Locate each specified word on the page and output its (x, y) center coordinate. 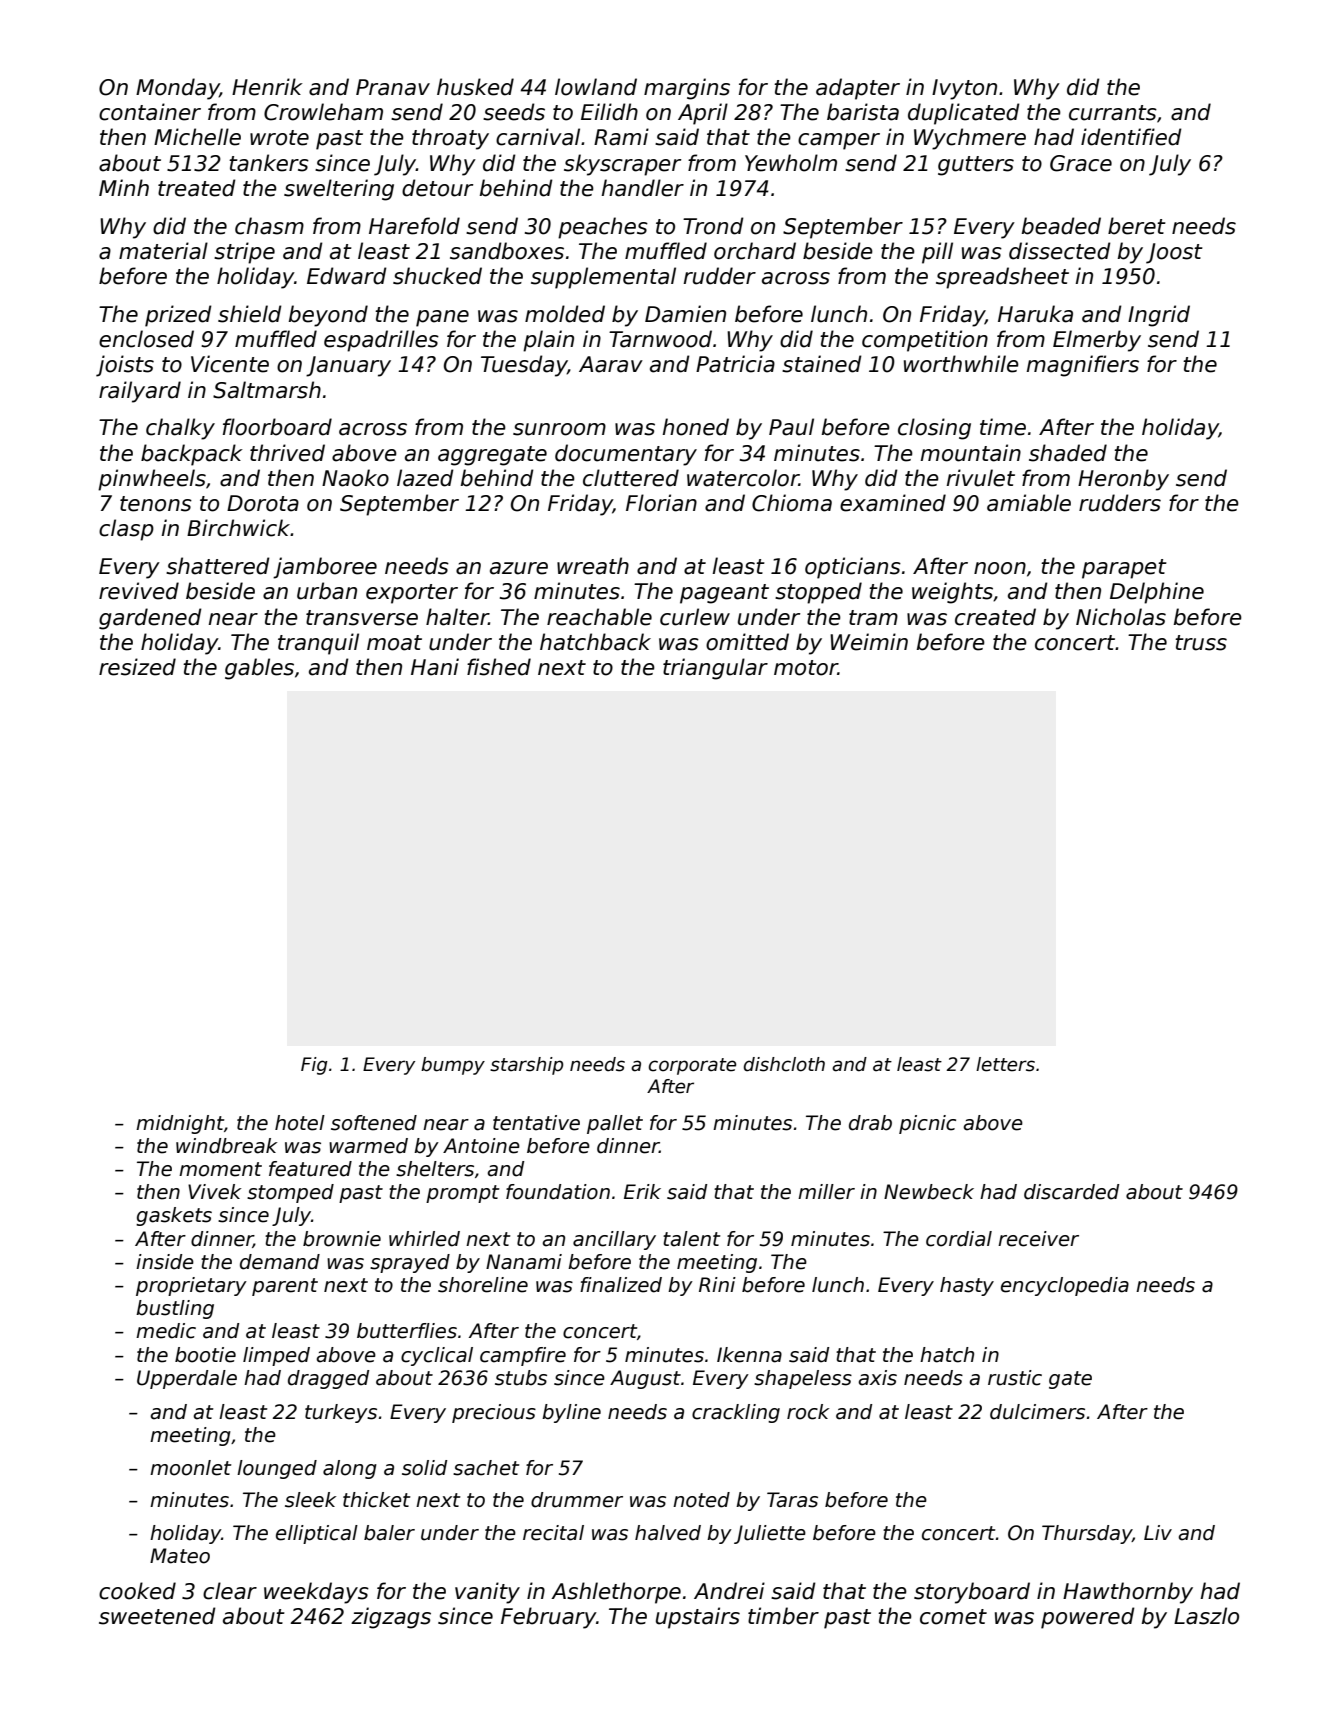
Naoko (355, 478)
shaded (1068, 453)
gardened (150, 619)
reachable (599, 617)
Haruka (1035, 314)
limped (276, 1356)
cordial (959, 1239)
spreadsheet (1002, 278)
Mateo (180, 1556)
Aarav (611, 364)
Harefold (414, 226)
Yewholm (791, 163)
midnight (180, 1124)
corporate (692, 1066)
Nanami (524, 1262)
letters (1005, 1064)
